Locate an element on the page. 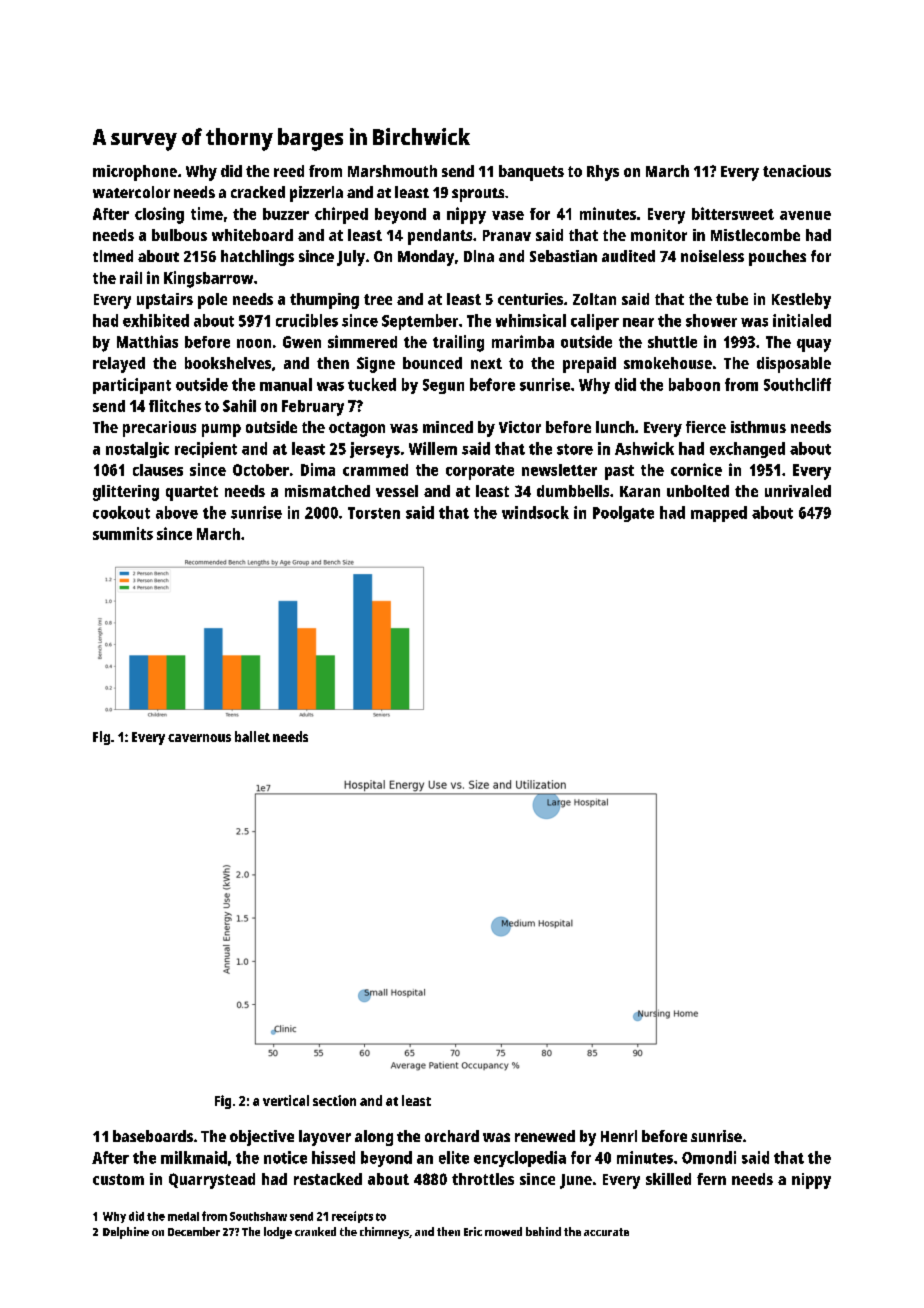 The image size is (924, 1308). mapped is located at coordinates (719, 514).
